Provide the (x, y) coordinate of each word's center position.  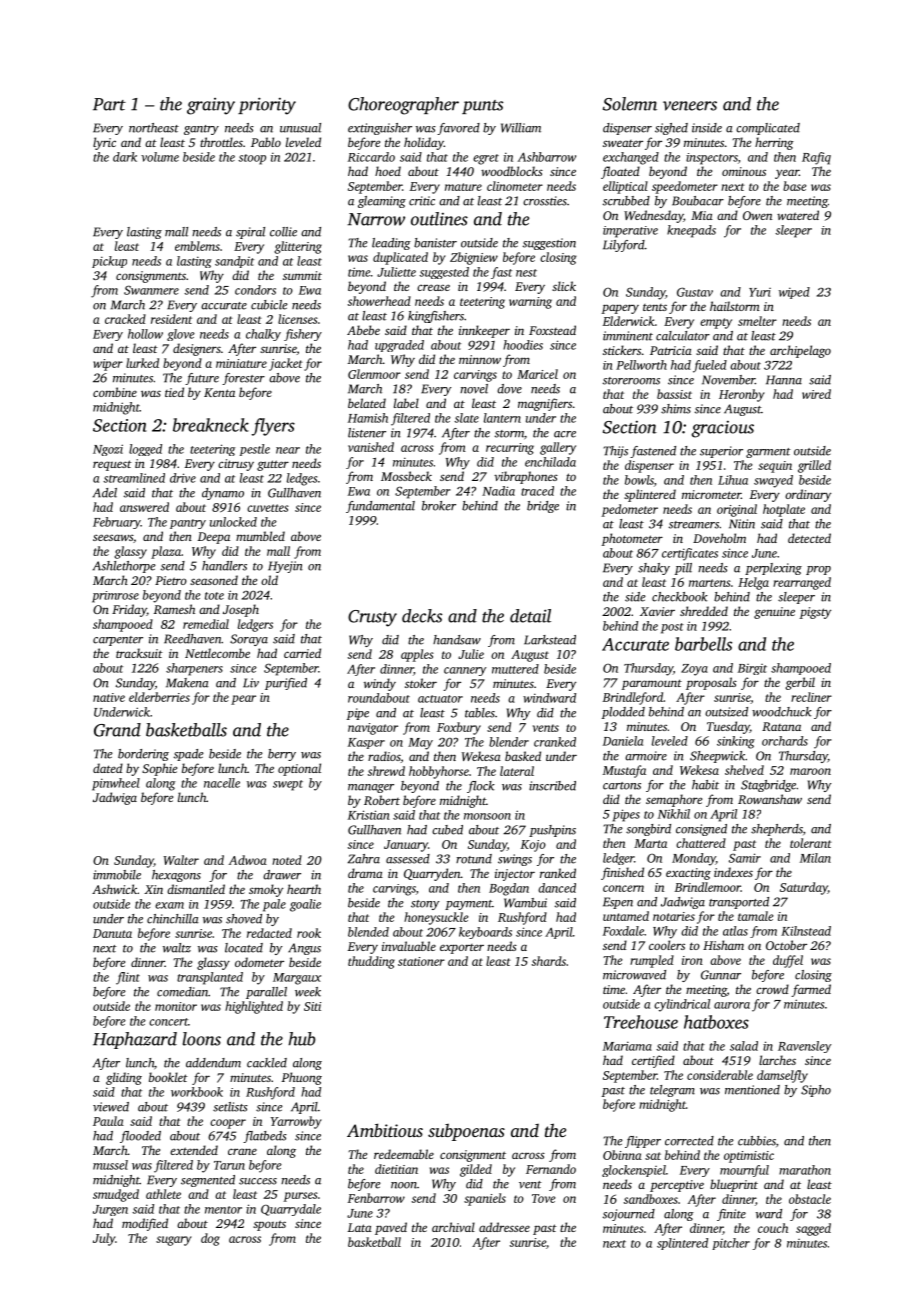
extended (194, 1150)
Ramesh (174, 609)
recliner (811, 697)
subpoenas (466, 1132)
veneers (690, 106)
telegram (672, 1091)
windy (380, 684)
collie (283, 232)
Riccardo (371, 157)
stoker (421, 683)
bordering (143, 755)
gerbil (800, 683)
